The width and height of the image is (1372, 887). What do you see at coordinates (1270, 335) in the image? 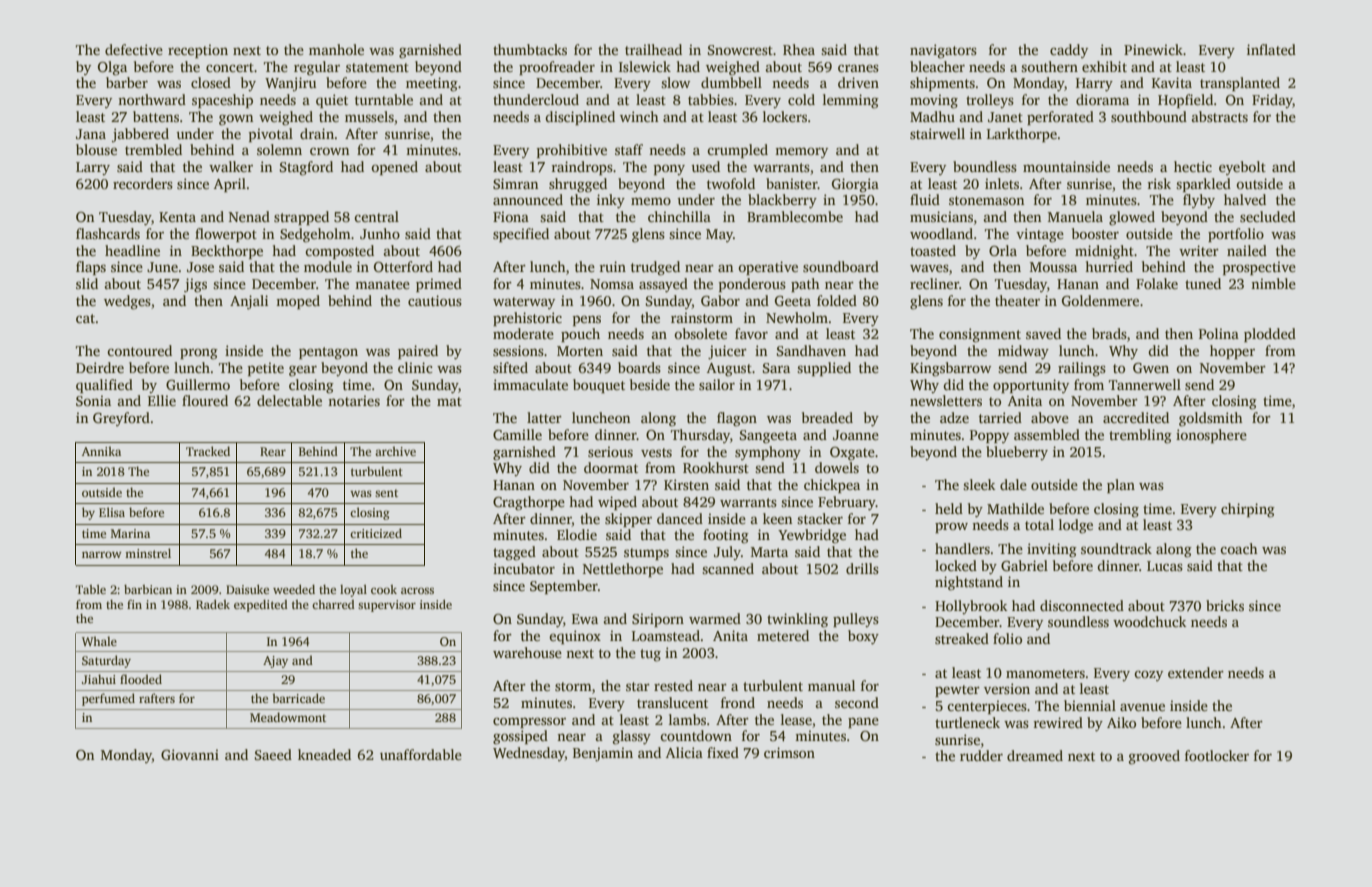
I see `plodded` at bounding box center [1270, 335].
